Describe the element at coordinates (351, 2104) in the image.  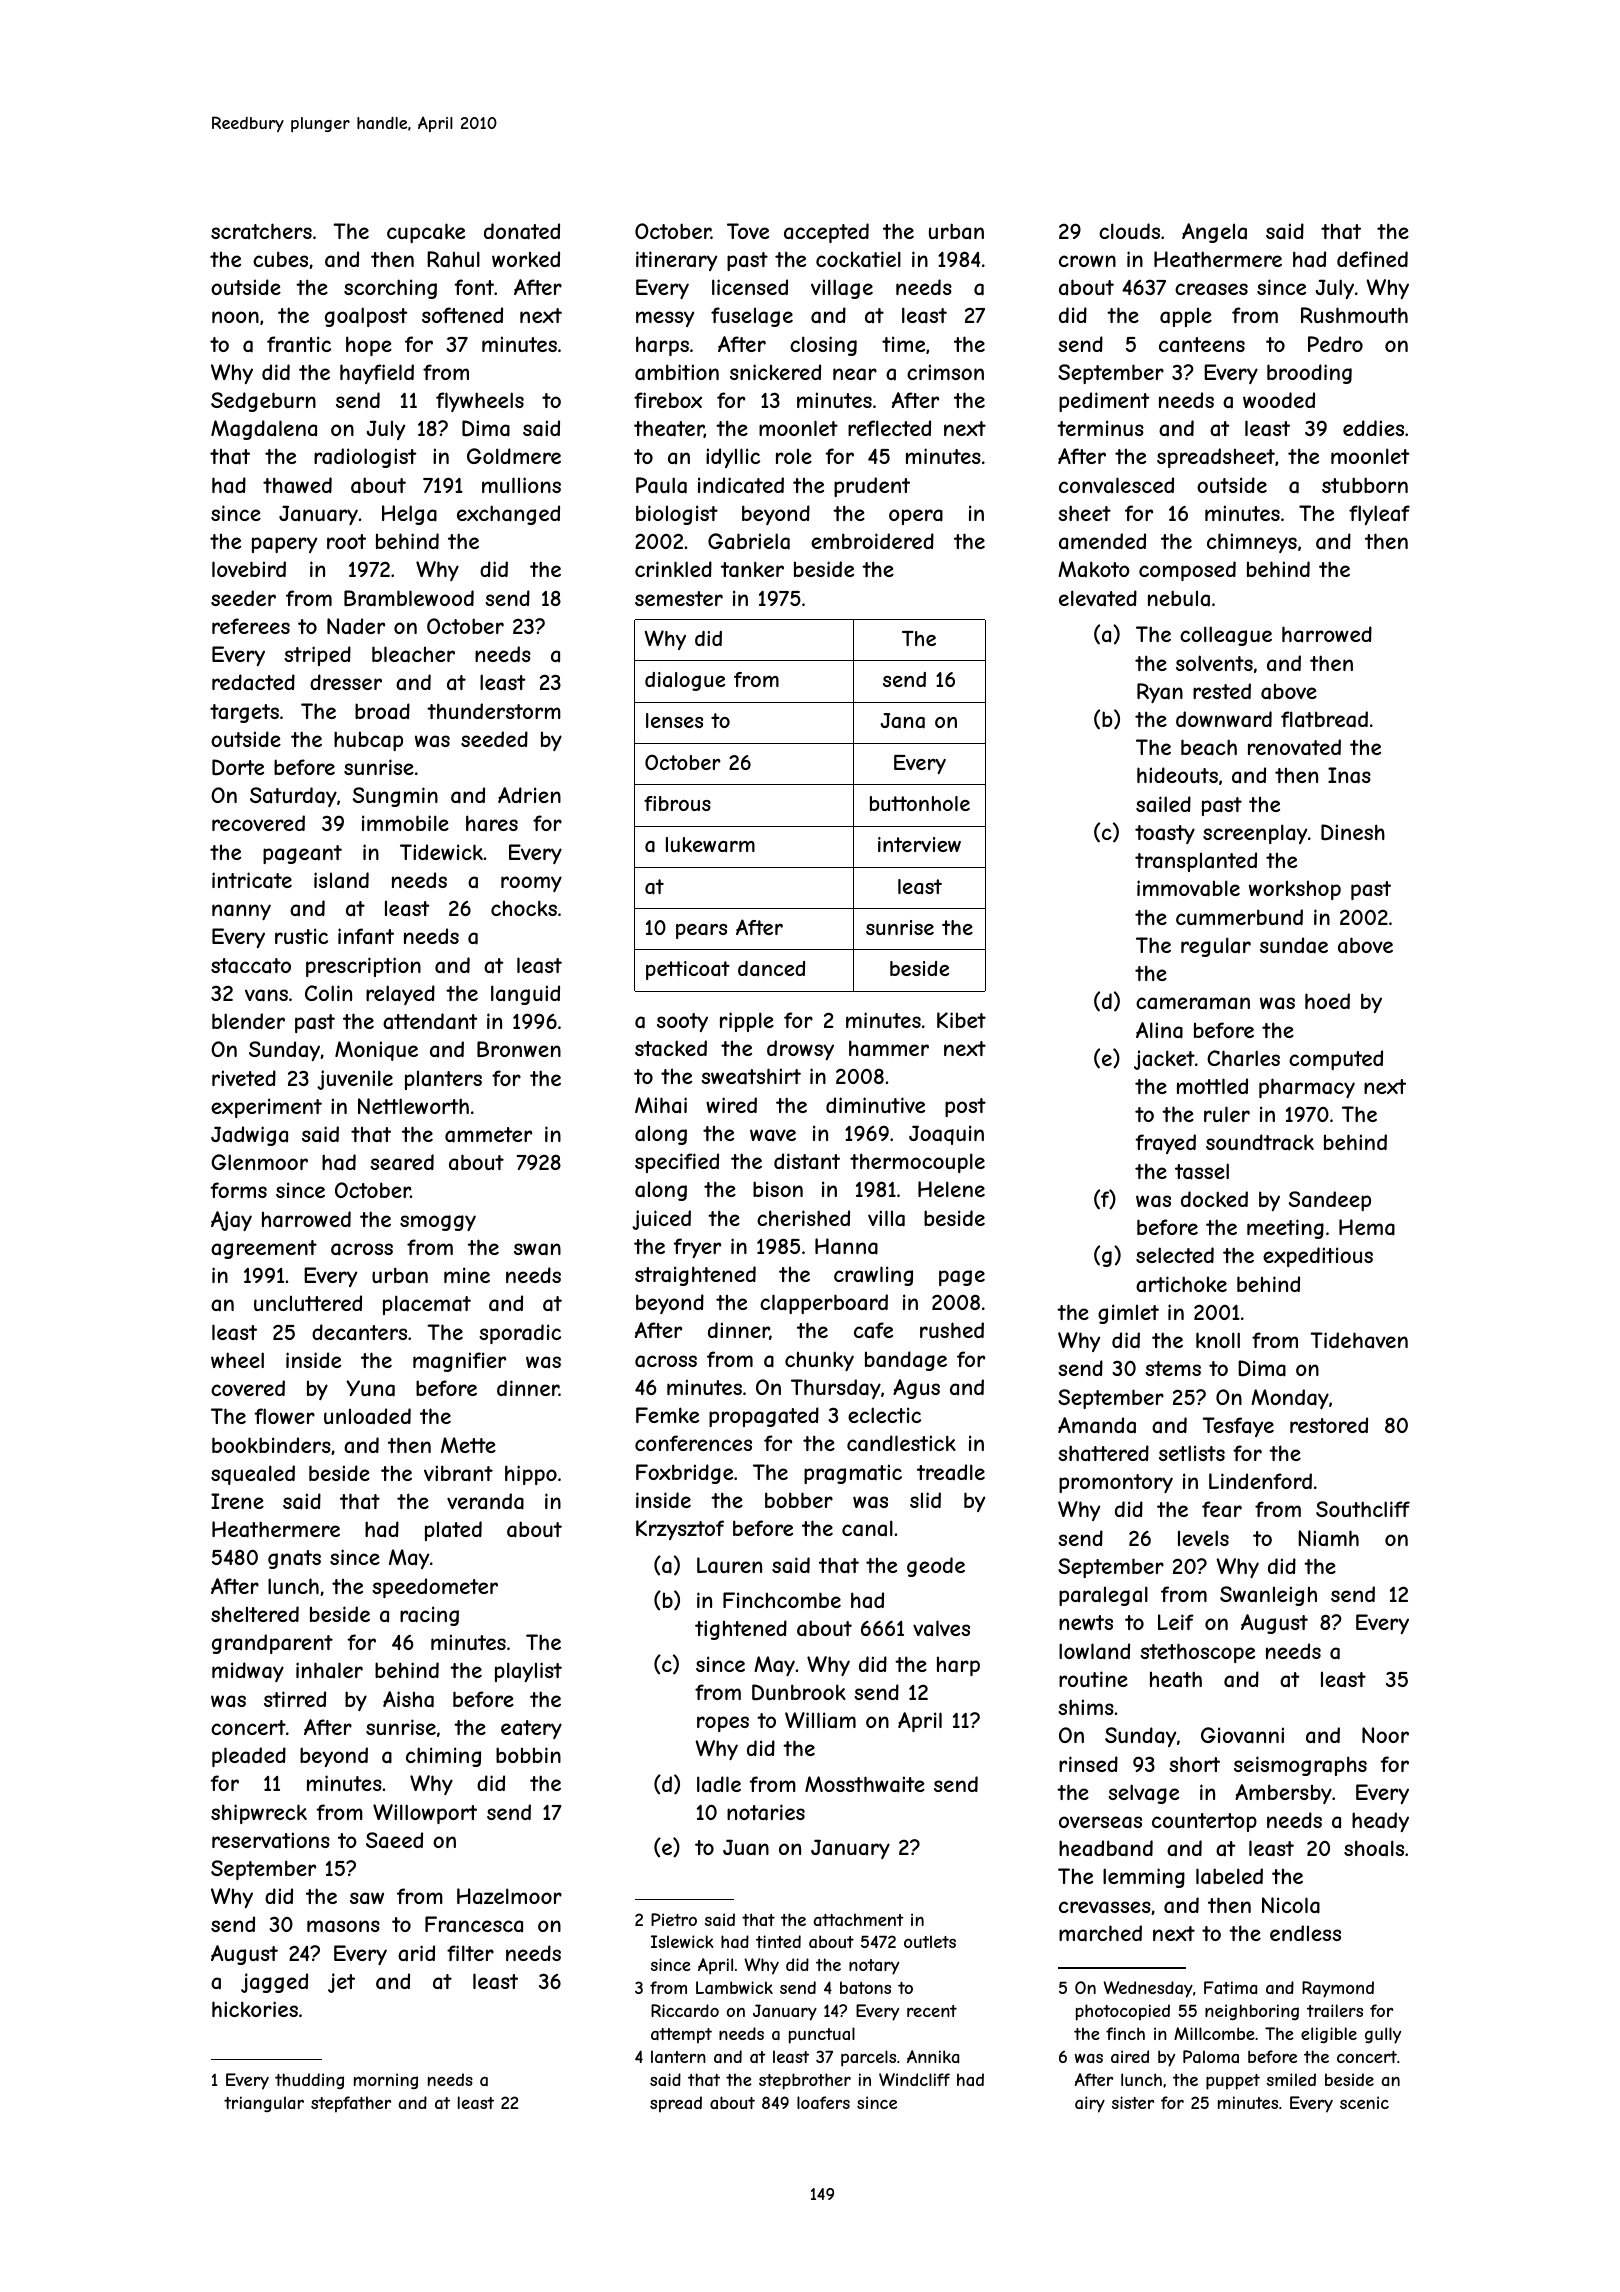
I see `stepfather` at that location.
